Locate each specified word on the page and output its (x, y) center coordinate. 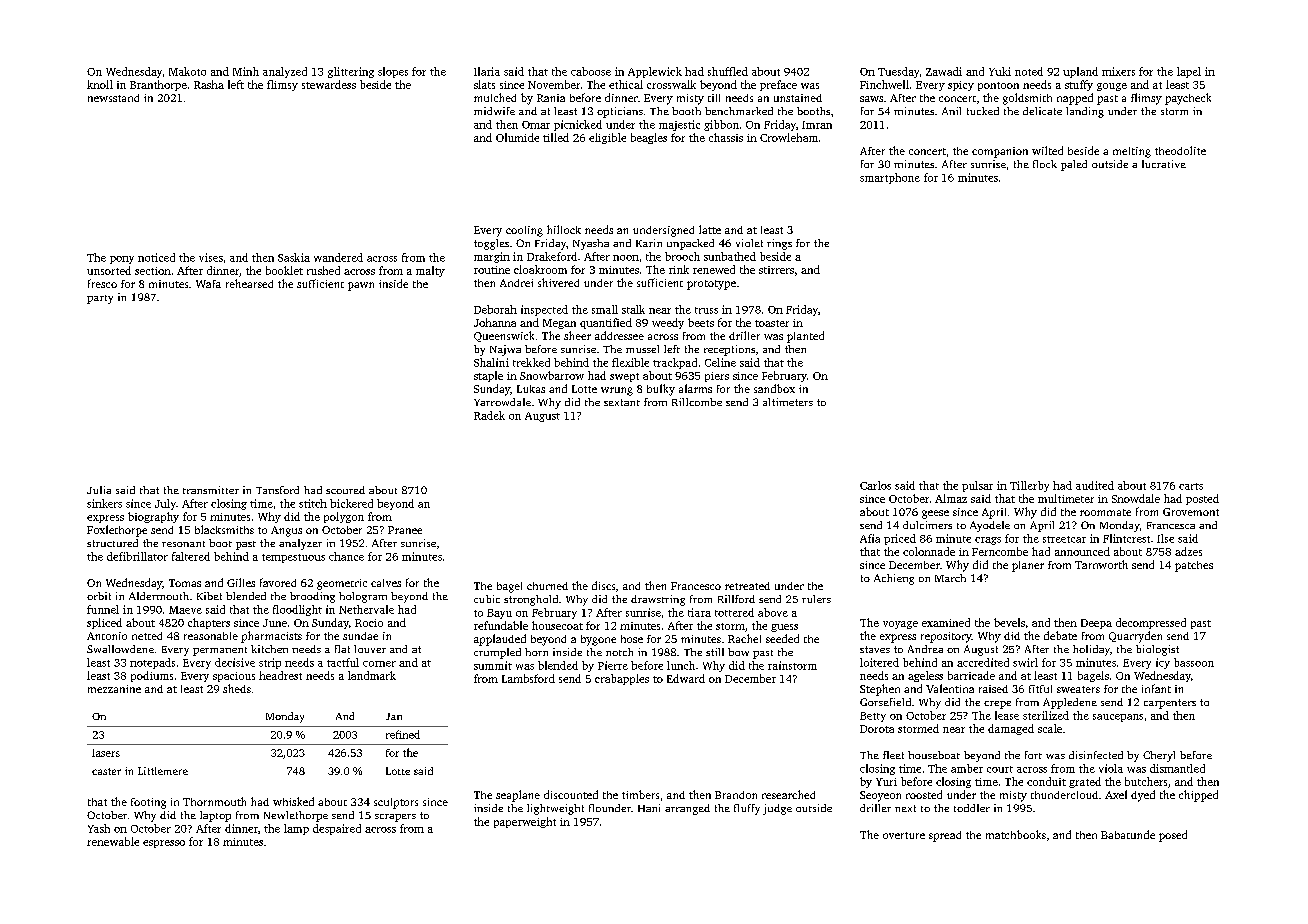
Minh (246, 71)
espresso (164, 844)
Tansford (277, 490)
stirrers (776, 270)
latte (710, 229)
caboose (591, 71)
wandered (338, 257)
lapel (1189, 72)
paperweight (525, 822)
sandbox (774, 388)
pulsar (977, 486)
